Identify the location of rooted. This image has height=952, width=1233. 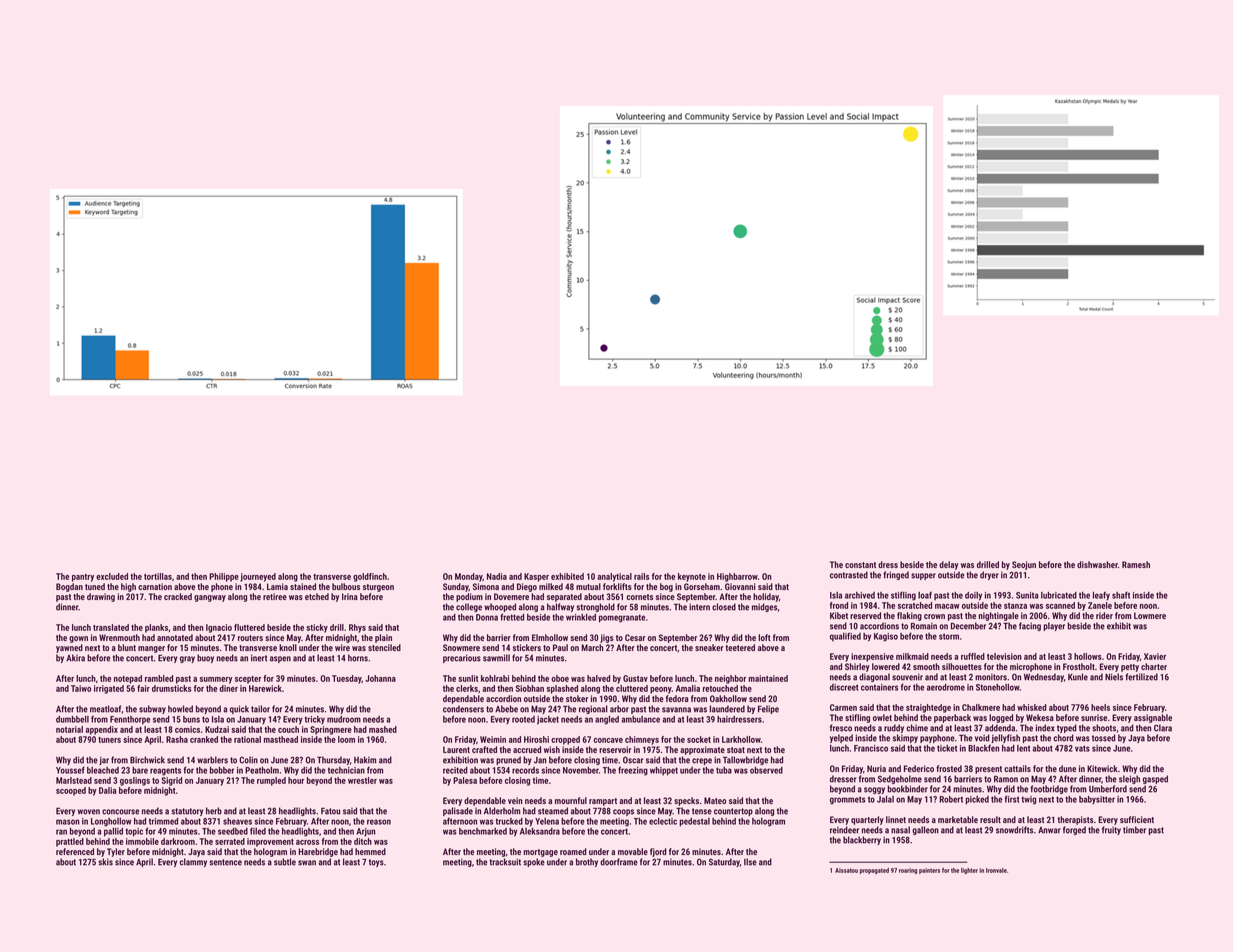
(523, 719).
